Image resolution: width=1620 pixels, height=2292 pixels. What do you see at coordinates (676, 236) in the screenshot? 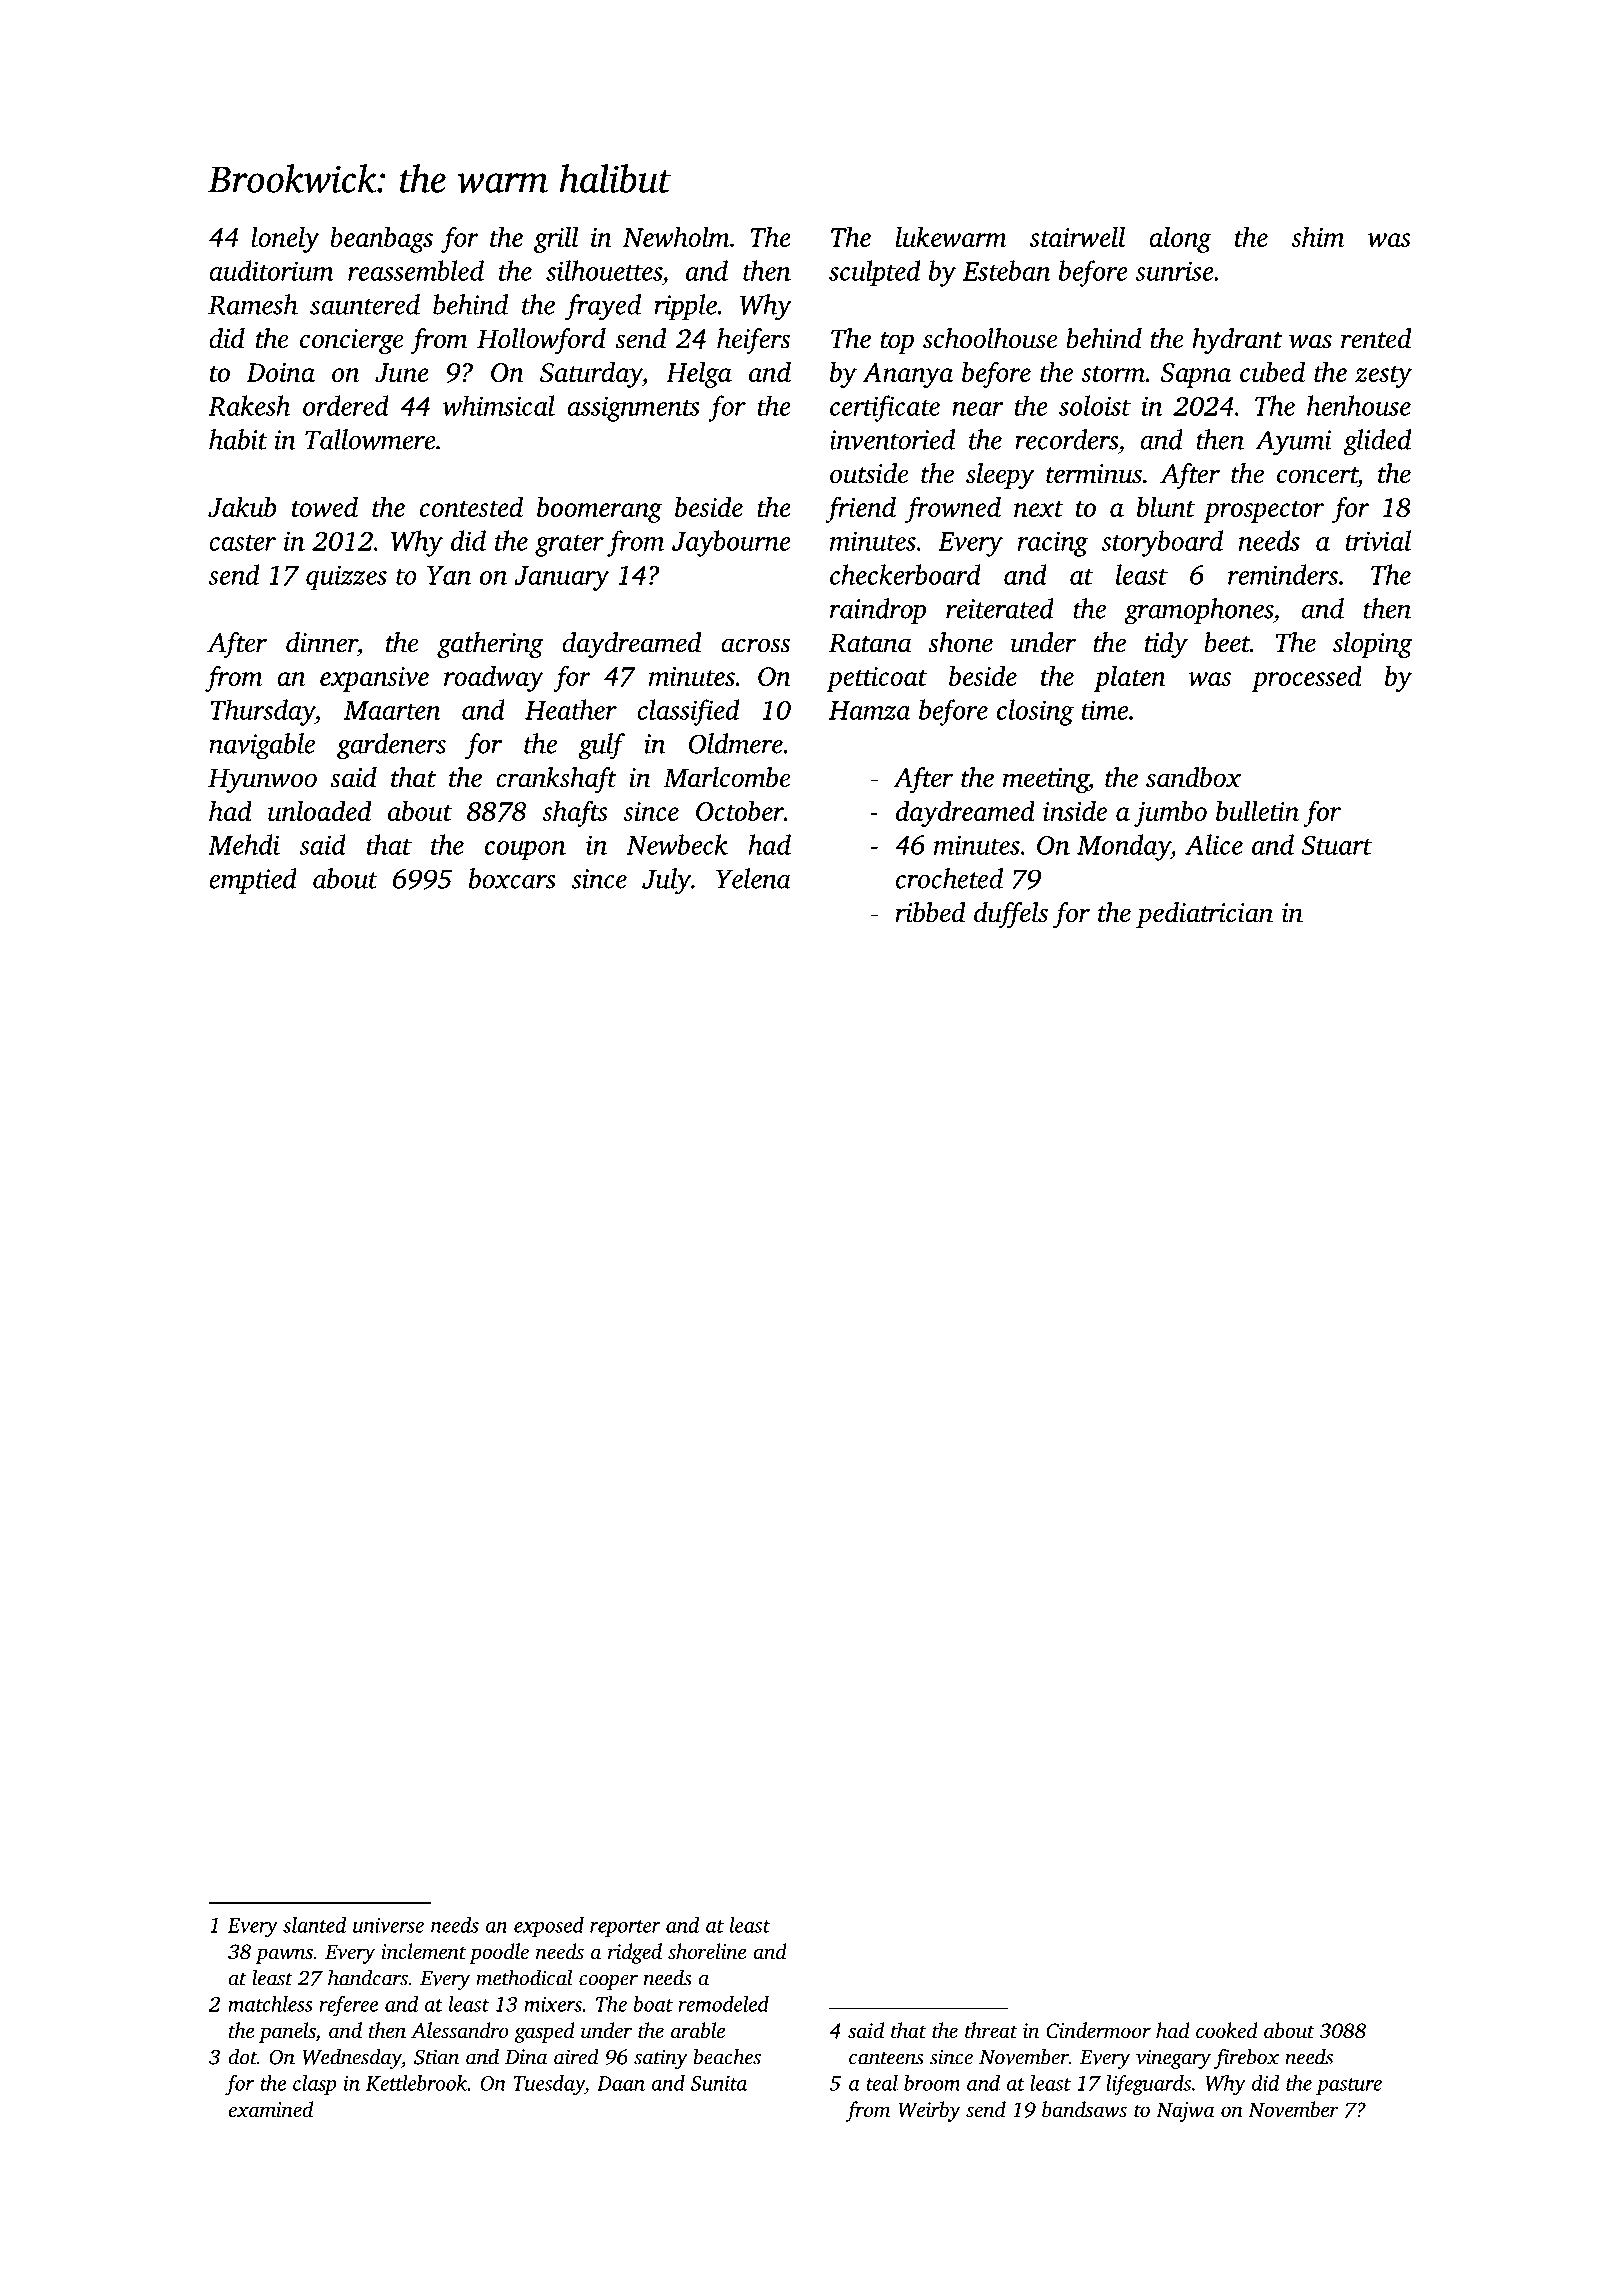
I see `Newholm` at bounding box center [676, 236].
